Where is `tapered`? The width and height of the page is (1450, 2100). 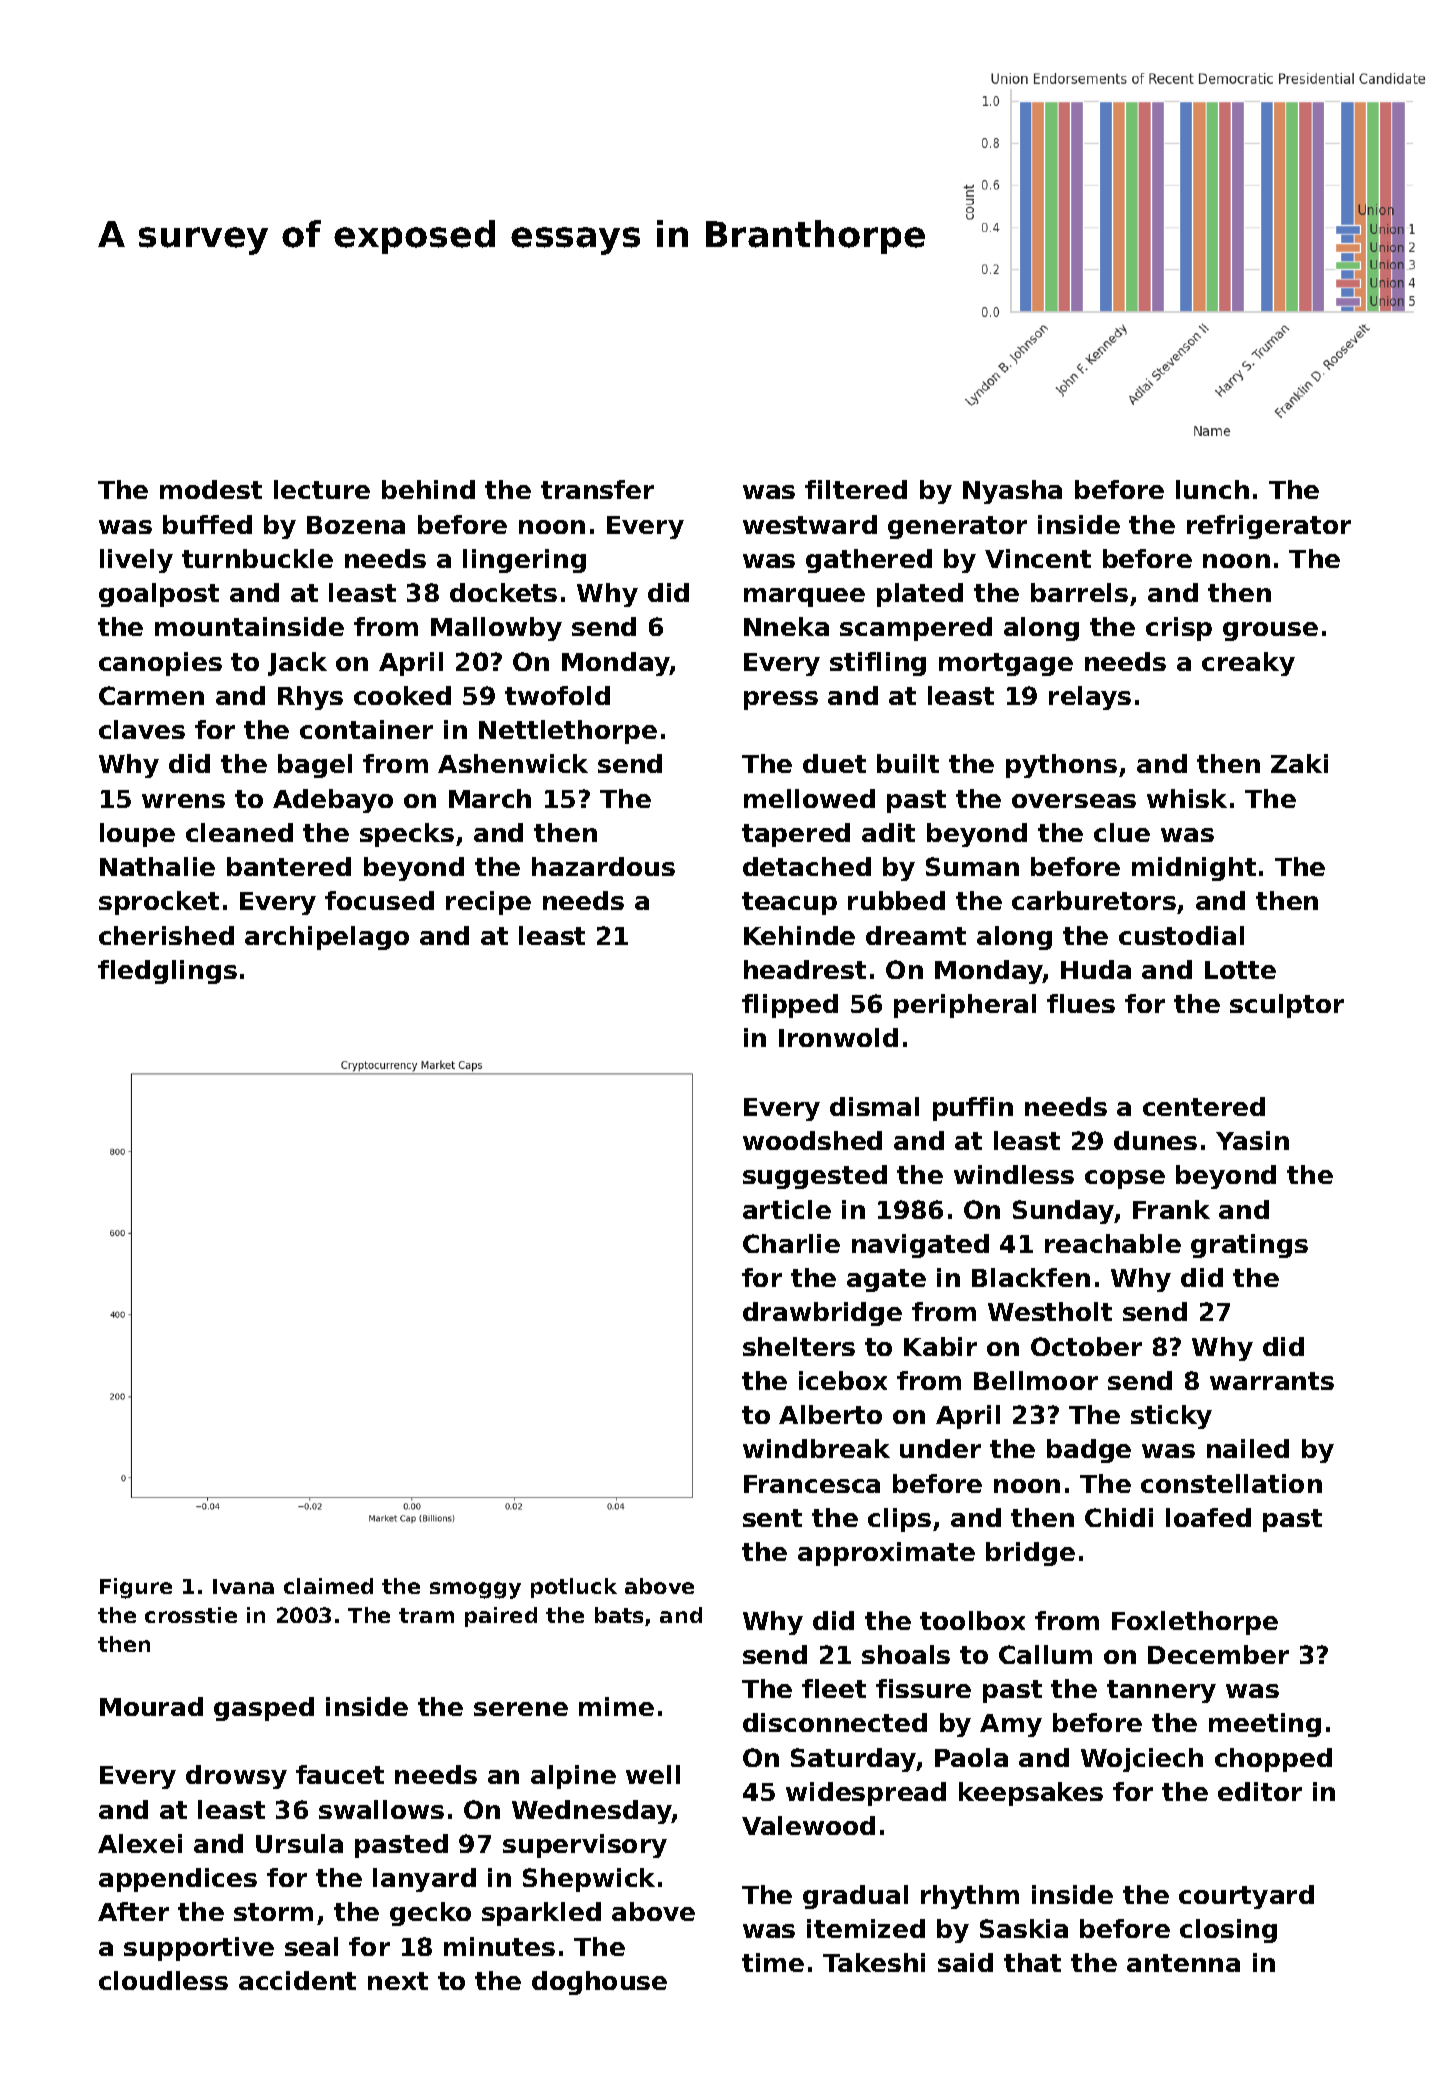
tapered is located at coordinates (796, 835).
